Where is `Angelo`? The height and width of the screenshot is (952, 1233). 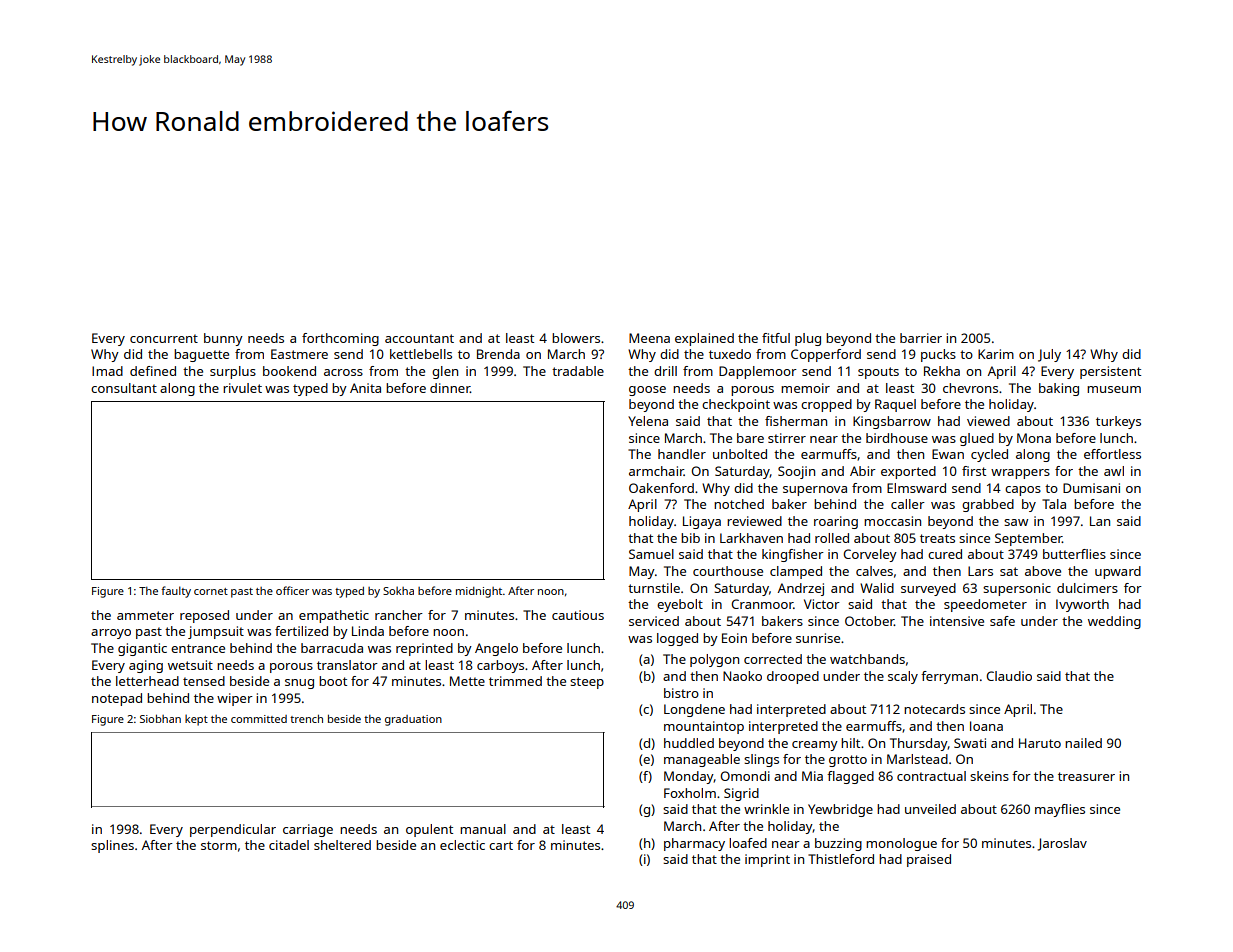 Angelo is located at coordinates (496, 649).
